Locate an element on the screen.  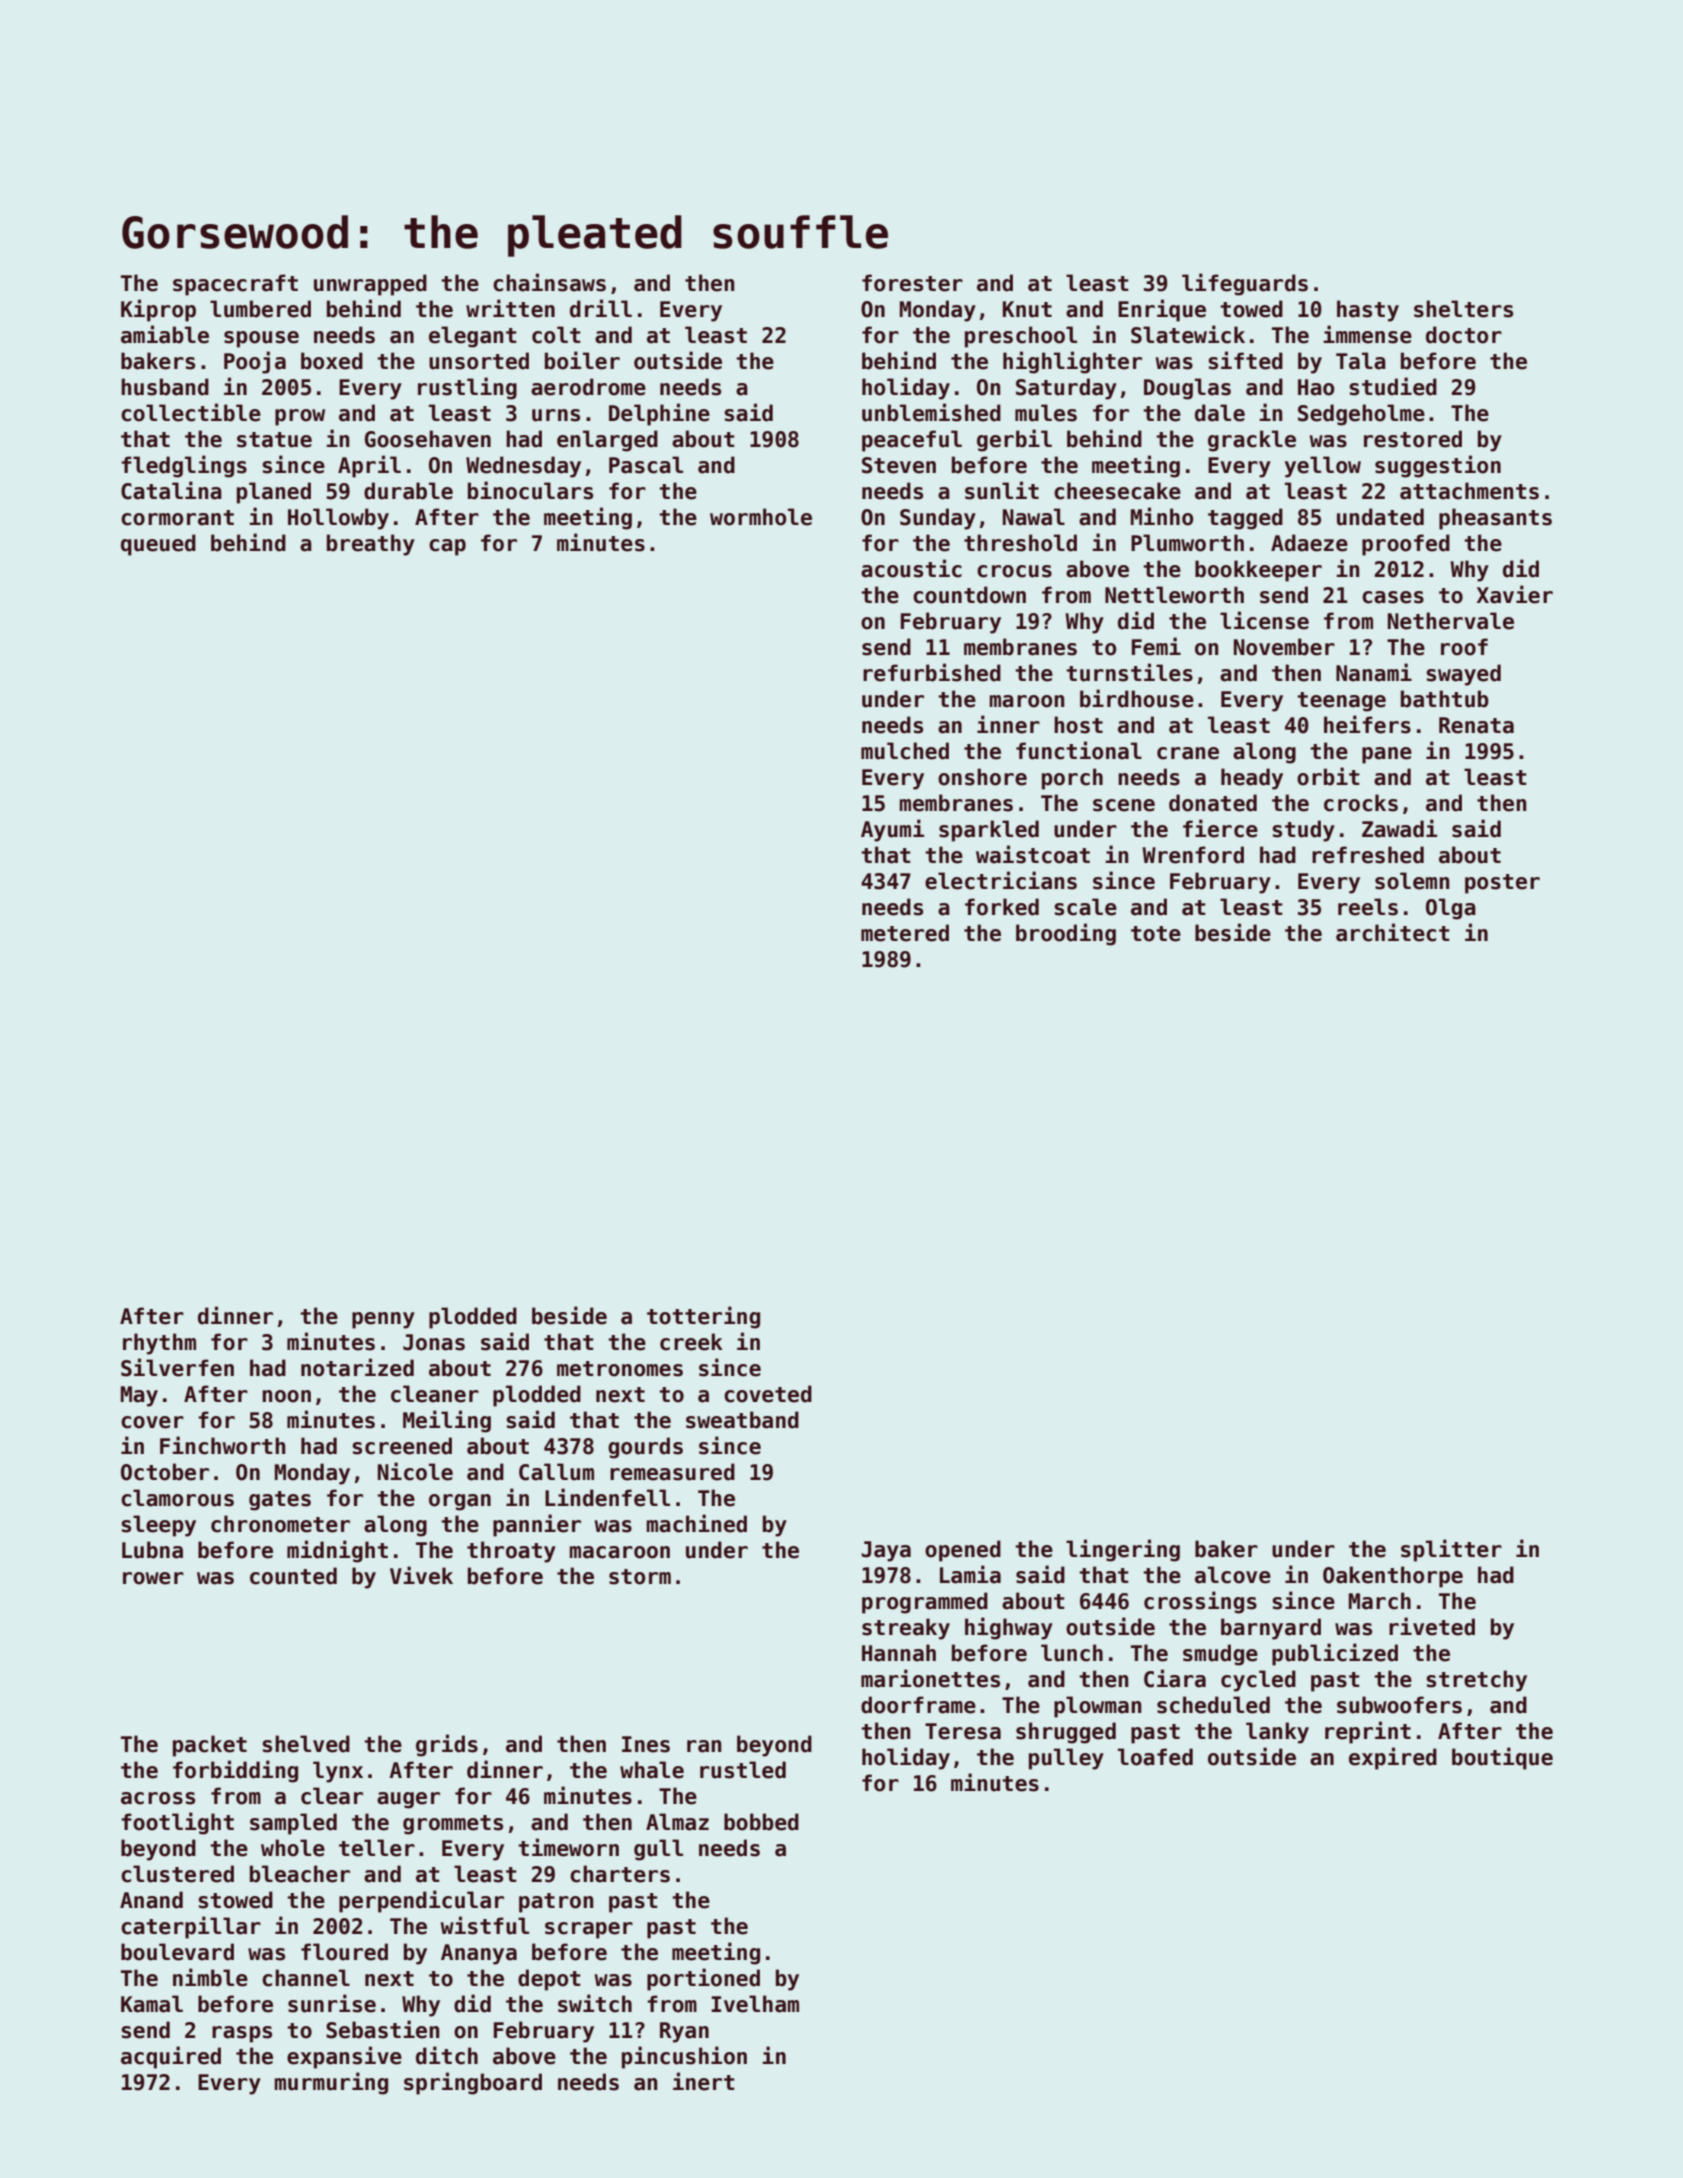
Lamia is located at coordinates (970, 1574).
